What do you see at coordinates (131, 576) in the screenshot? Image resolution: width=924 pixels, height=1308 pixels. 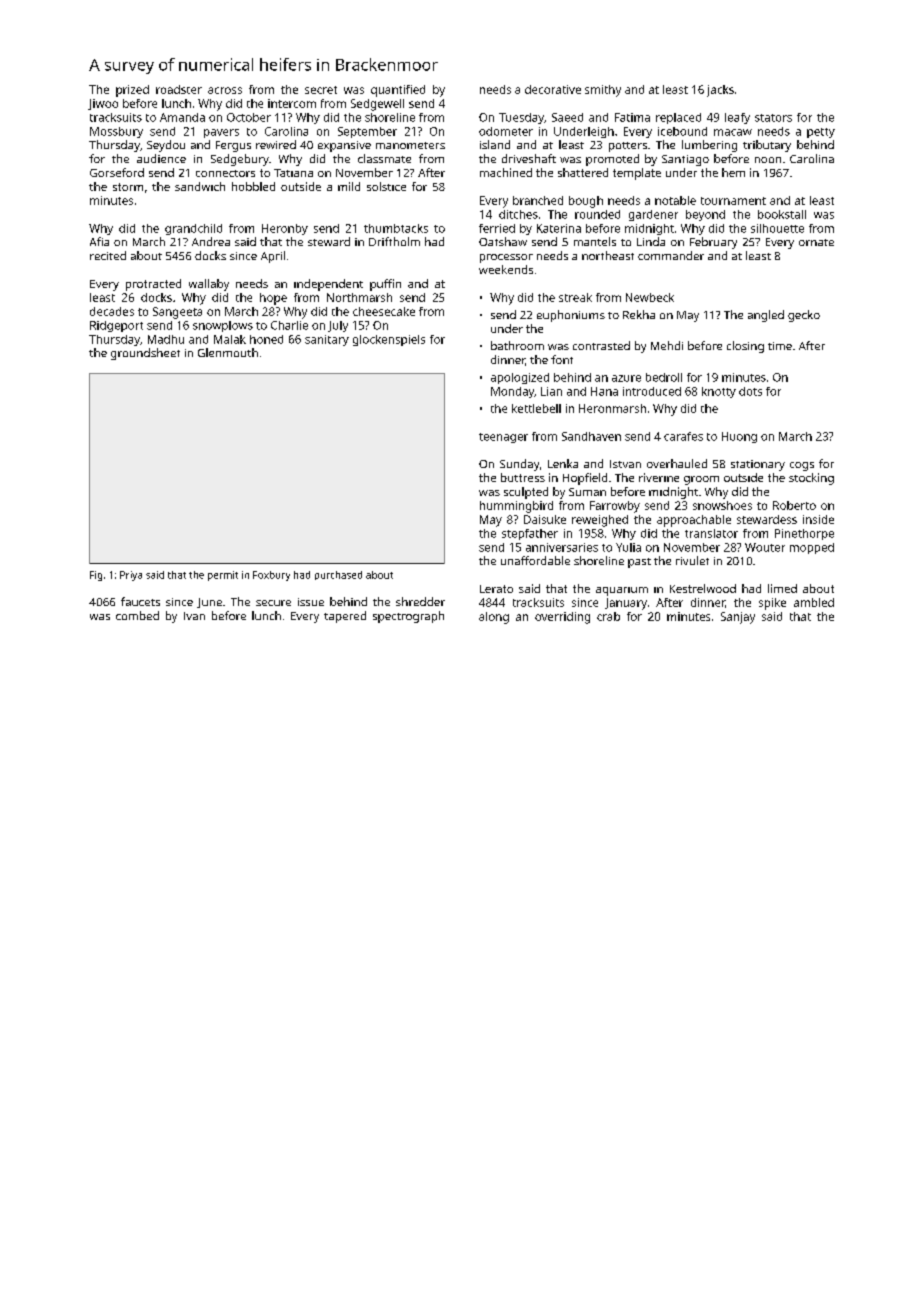 I see `Priya` at bounding box center [131, 576].
